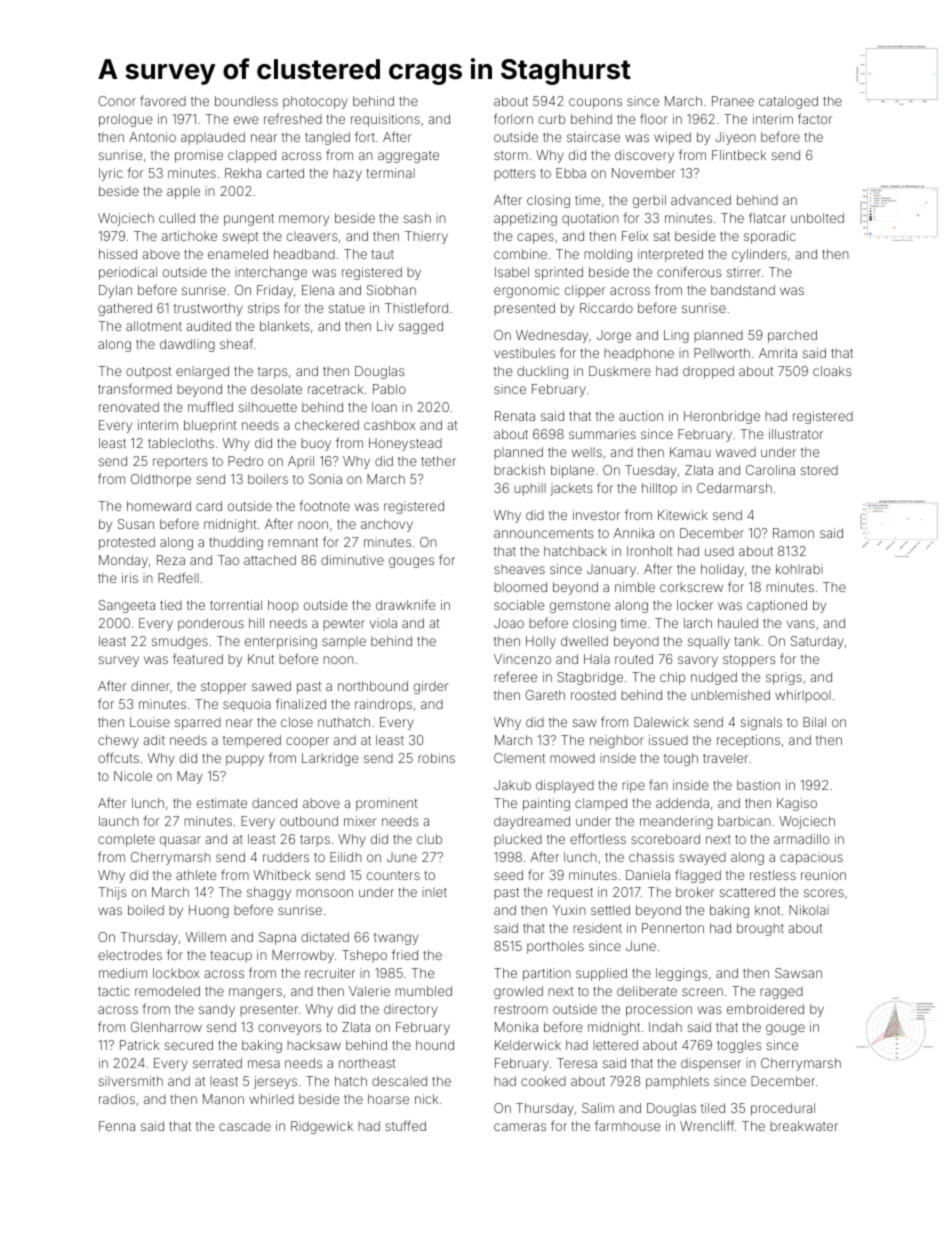 The height and width of the image is (1233, 952). Describe the element at coordinates (391, 290) in the image. I see `Siobhan` at that location.
